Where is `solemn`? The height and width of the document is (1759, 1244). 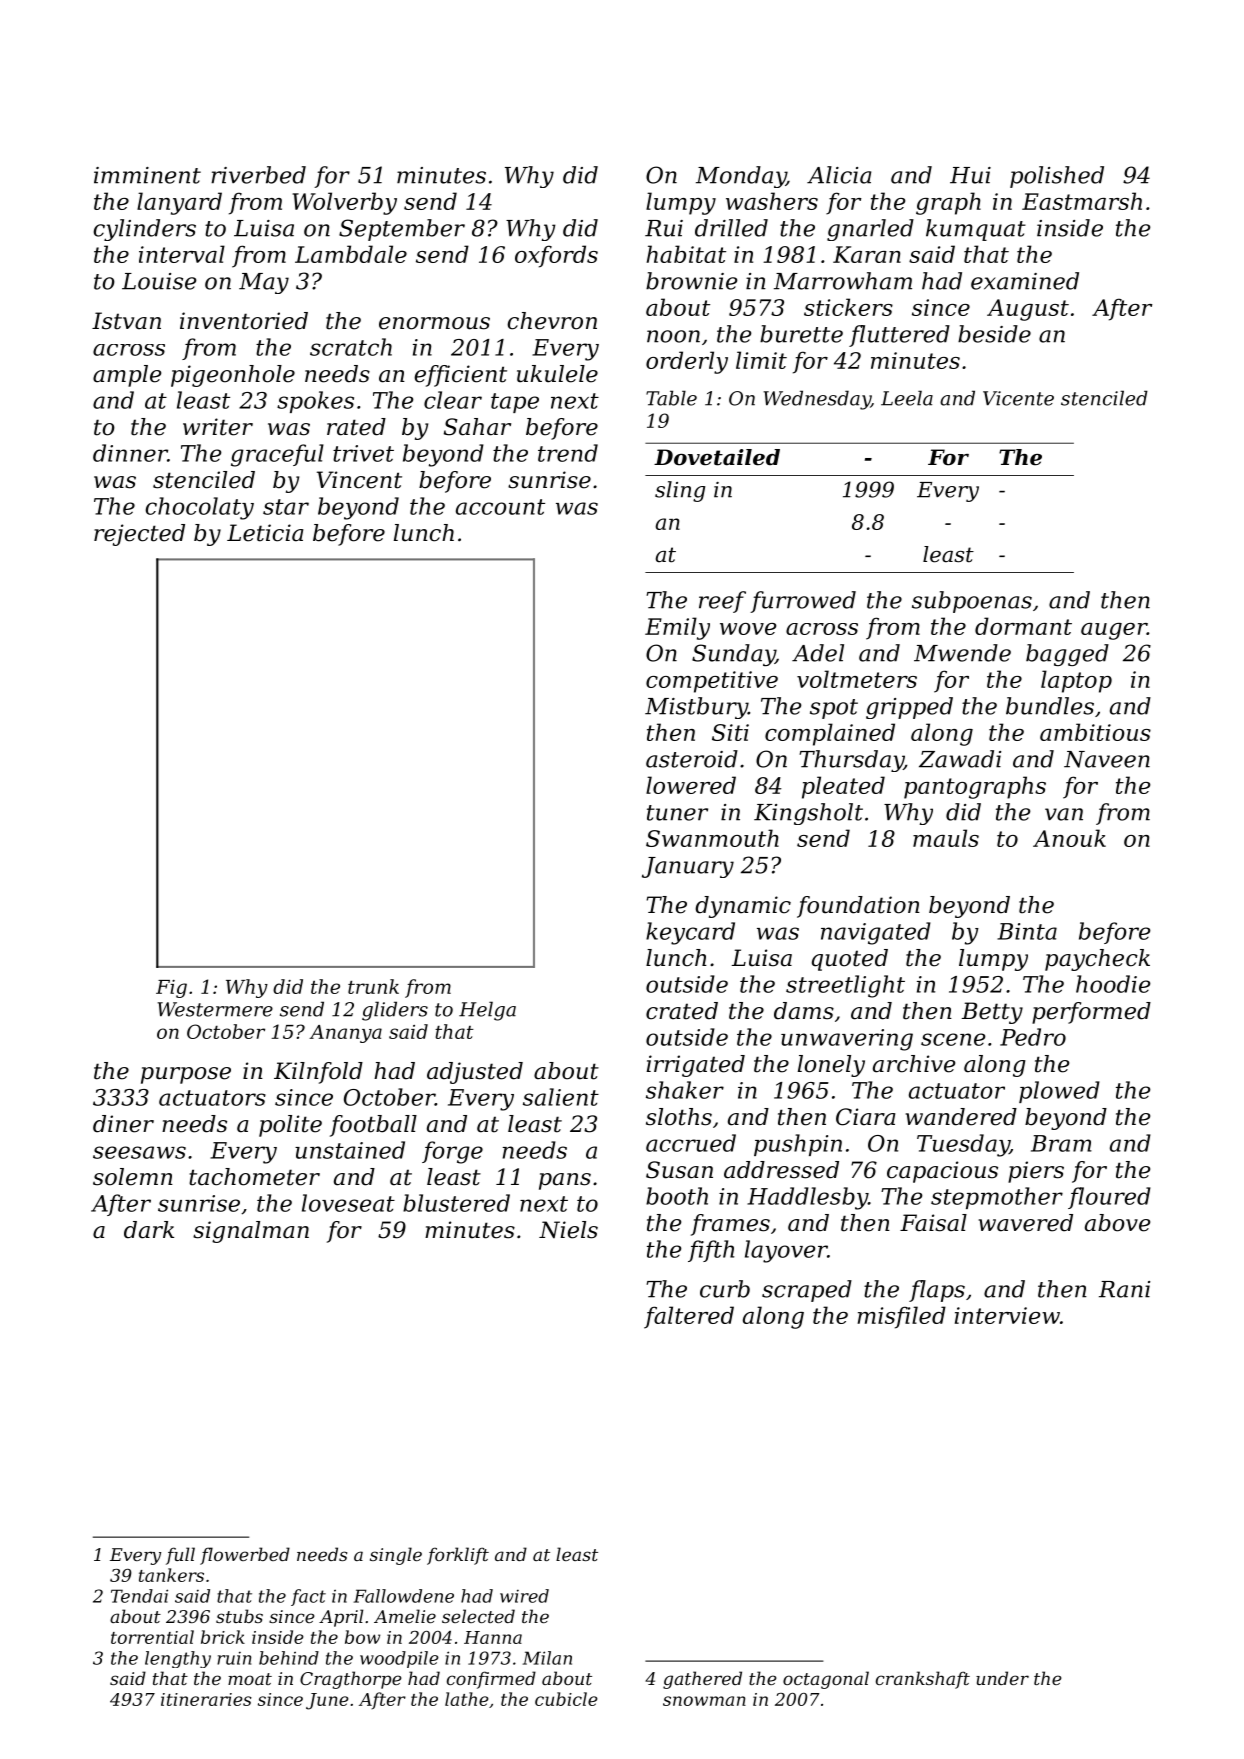 solemn is located at coordinates (133, 1177).
